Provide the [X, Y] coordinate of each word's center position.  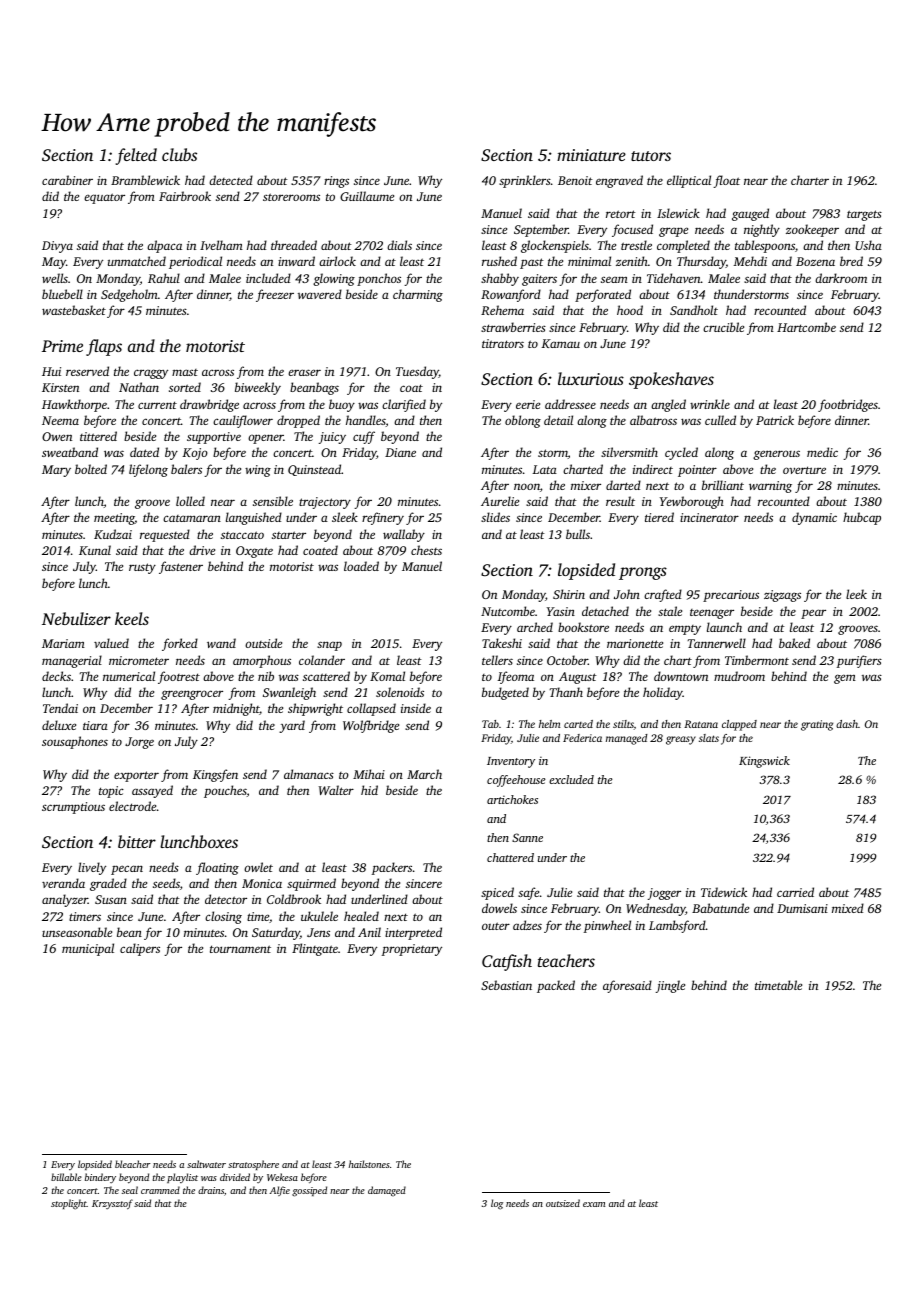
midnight [236, 709]
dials [399, 245]
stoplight [69, 1204]
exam [594, 1204]
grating [817, 725]
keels [132, 618]
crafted [663, 595]
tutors [651, 156]
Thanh [566, 692]
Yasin [561, 611]
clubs [179, 154]
